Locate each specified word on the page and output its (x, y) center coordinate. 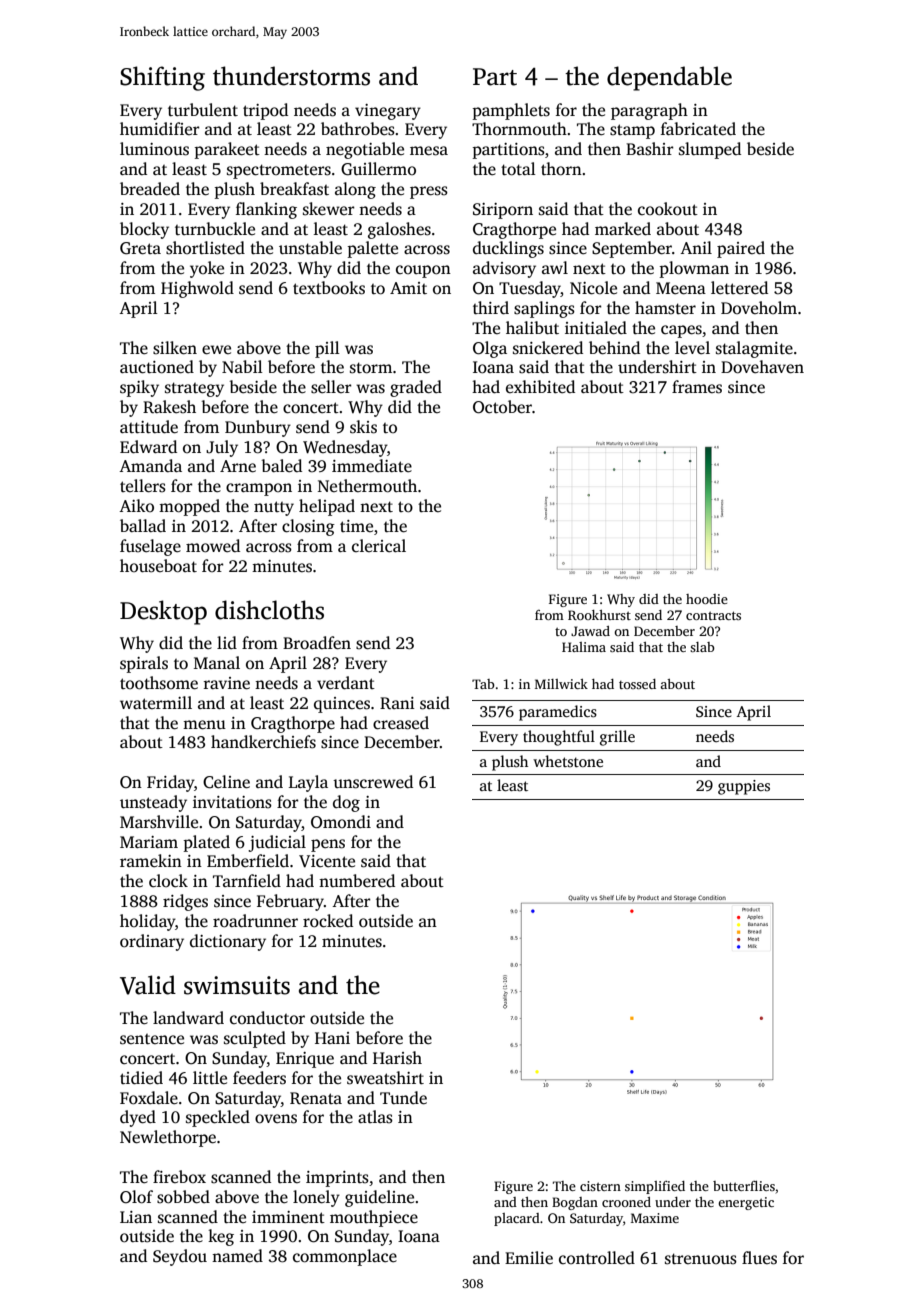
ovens (276, 1119)
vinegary (388, 112)
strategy (194, 389)
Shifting (162, 78)
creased (401, 723)
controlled (597, 1258)
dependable (669, 78)
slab (702, 647)
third (491, 308)
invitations (232, 802)
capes (681, 331)
